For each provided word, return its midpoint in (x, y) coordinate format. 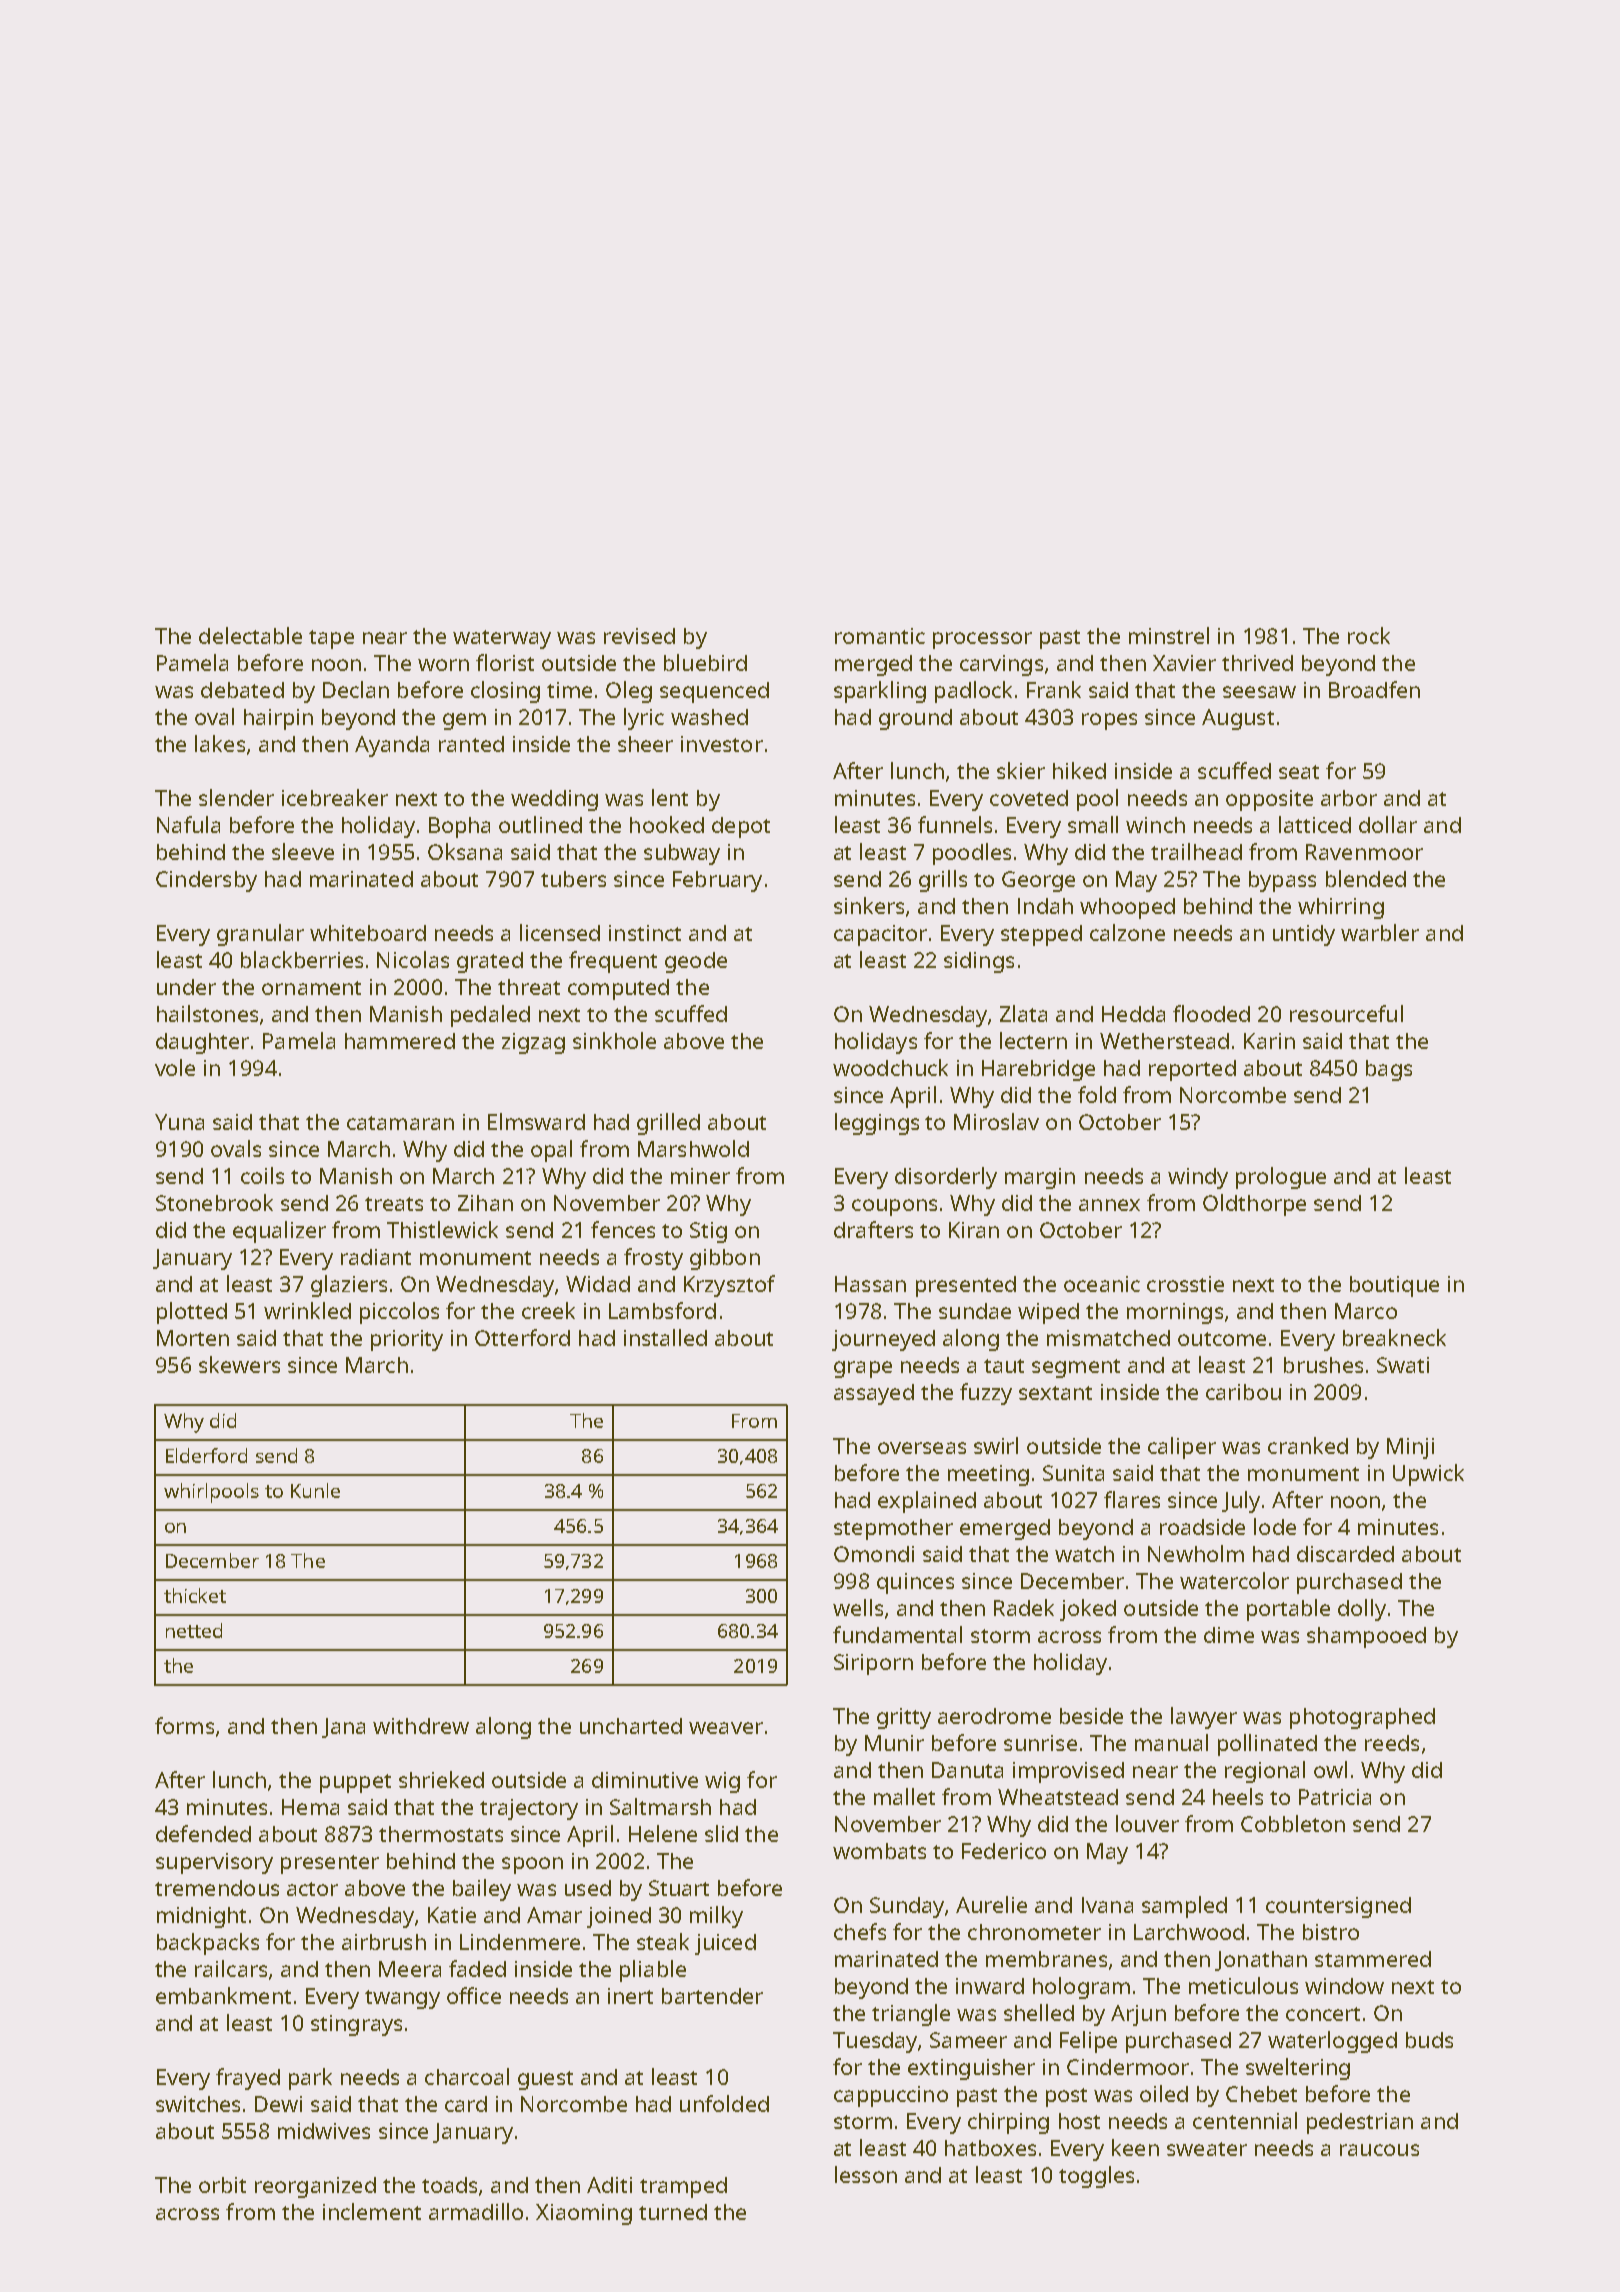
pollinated (1267, 1745)
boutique (1394, 1286)
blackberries (302, 959)
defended (203, 1833)
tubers (573, 879)
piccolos (399, 1313)
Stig (708, 1232)
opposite (1269, 800)
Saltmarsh (660, 1806)
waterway (502, 639)
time (569, 690)
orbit (222, 2185)
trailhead (1196, 851)
